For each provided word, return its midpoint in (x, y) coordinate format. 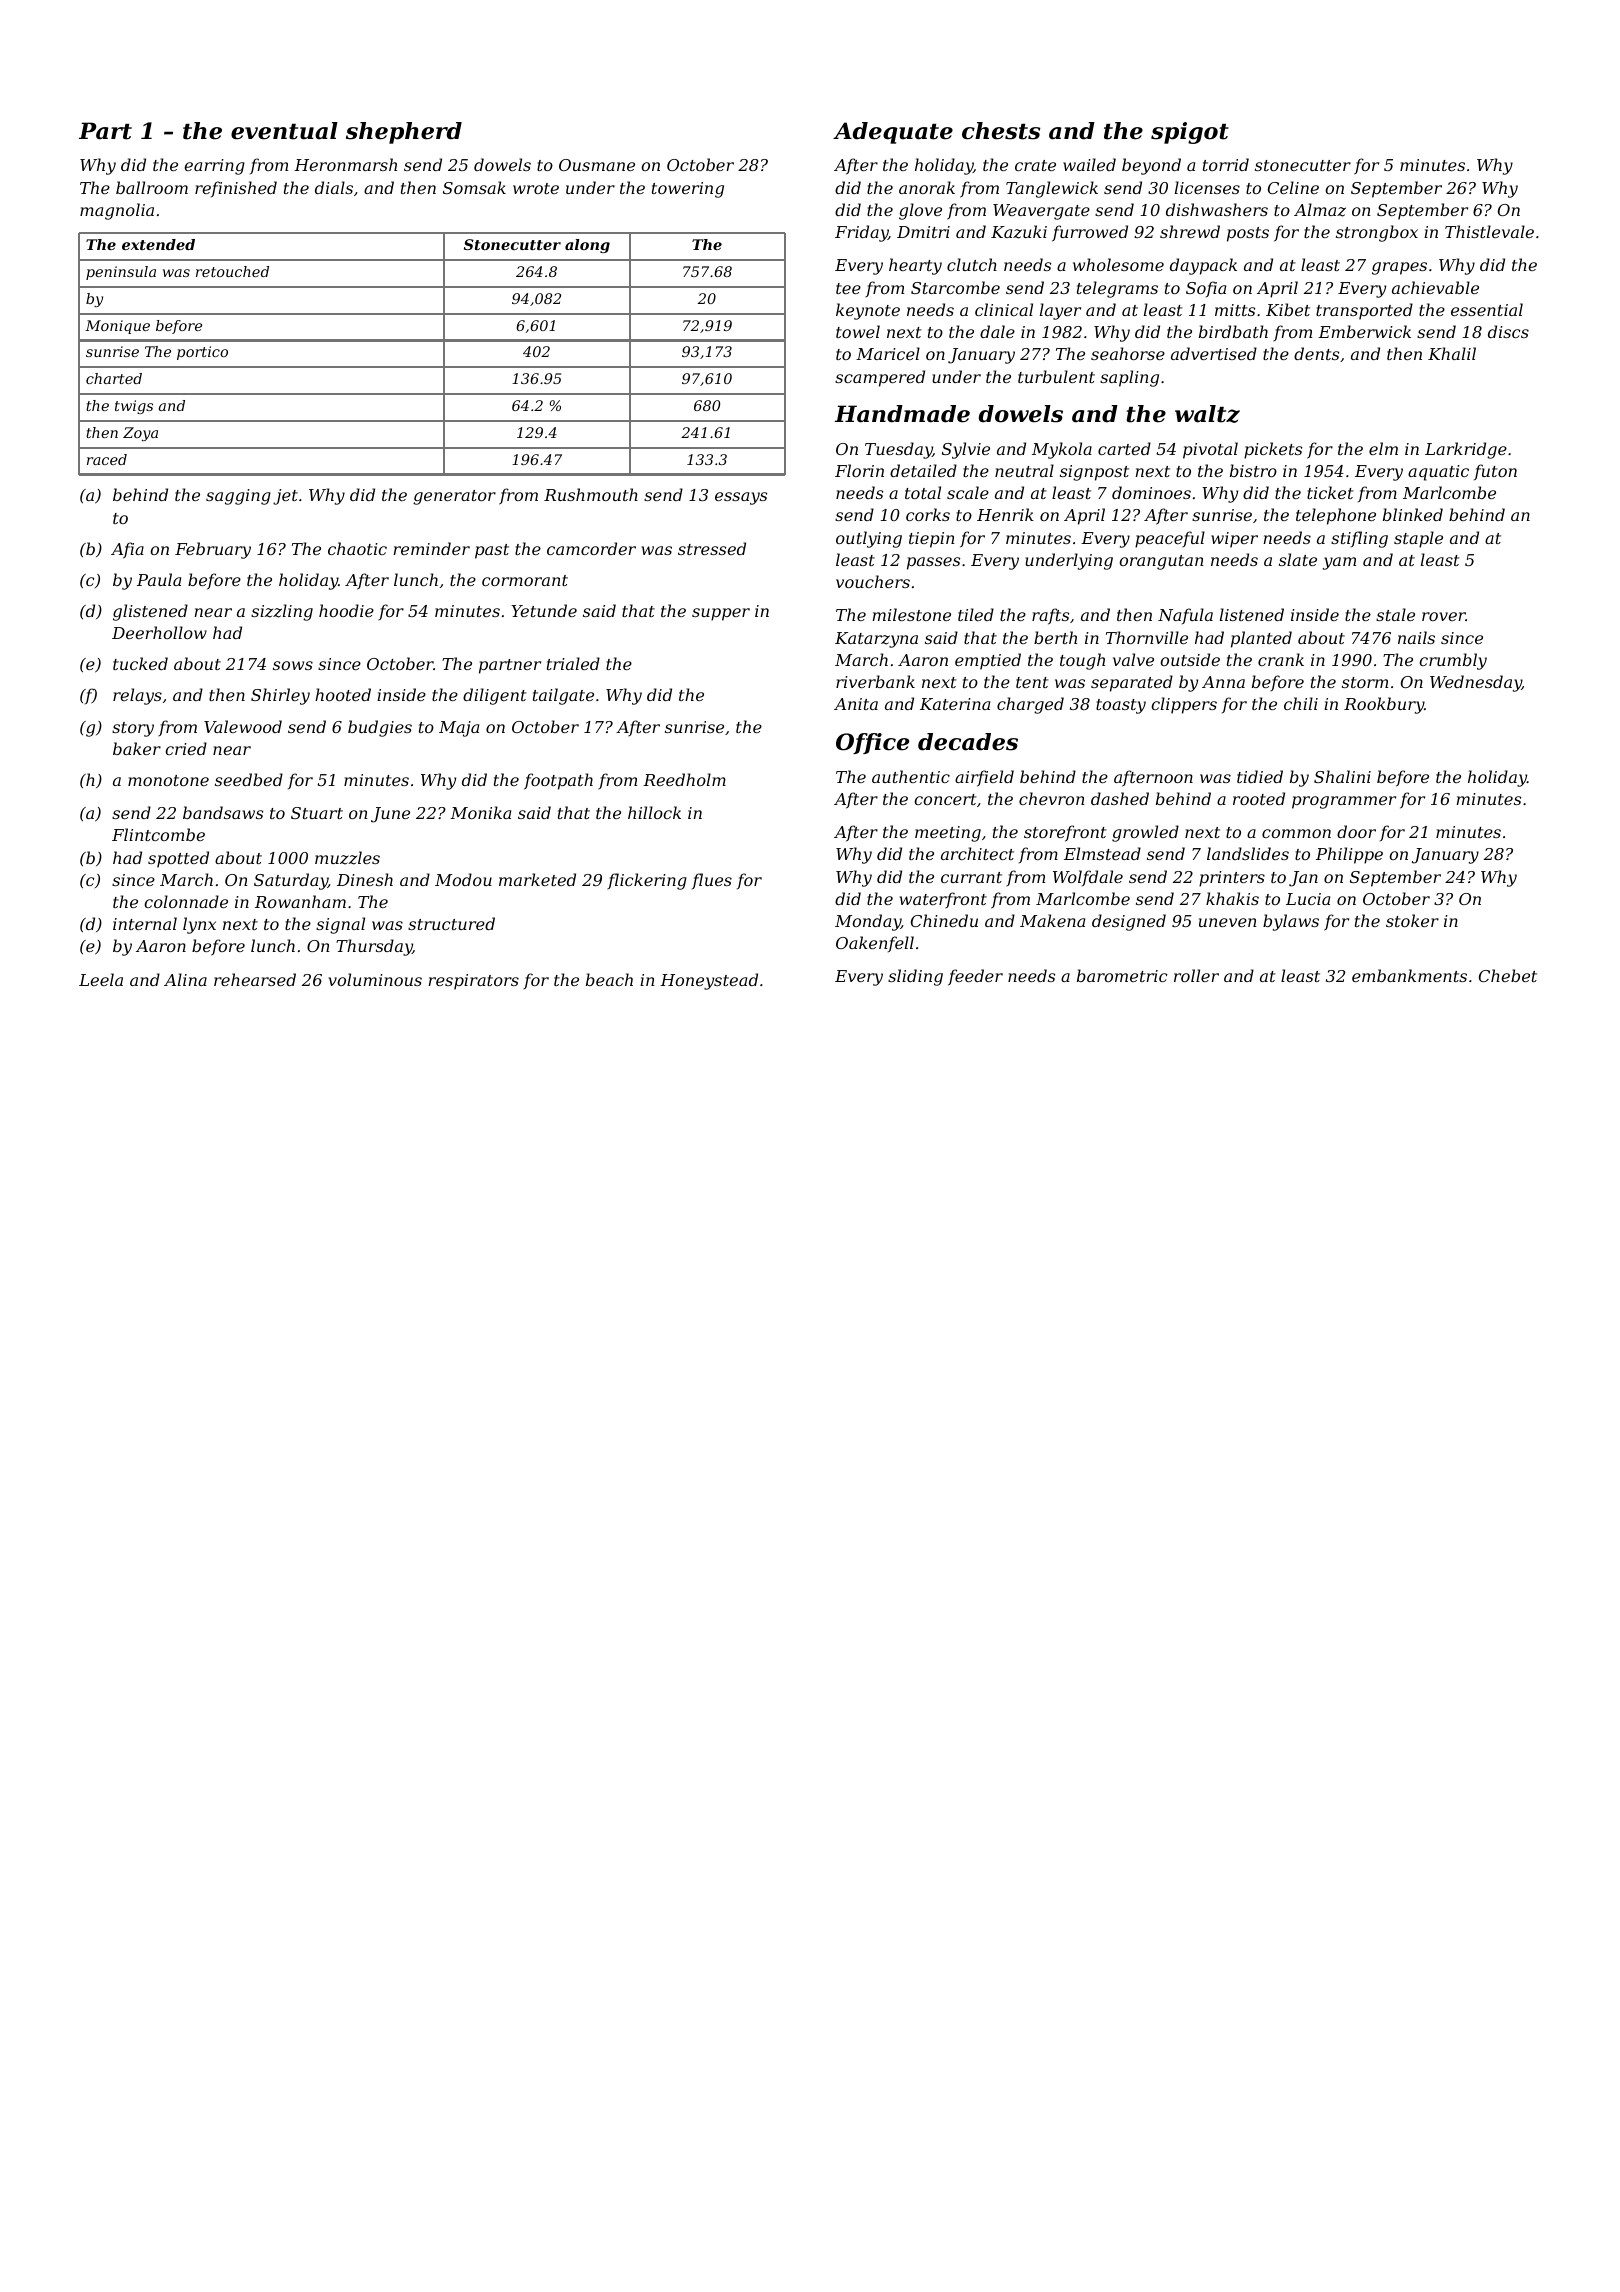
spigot (1190, 133)
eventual (284, 131)
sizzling (282, 612)
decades (968, 742)
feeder (975, 977)
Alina (185, 979)
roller (1196, 975)
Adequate (893, 133)
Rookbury (1384, 705)
